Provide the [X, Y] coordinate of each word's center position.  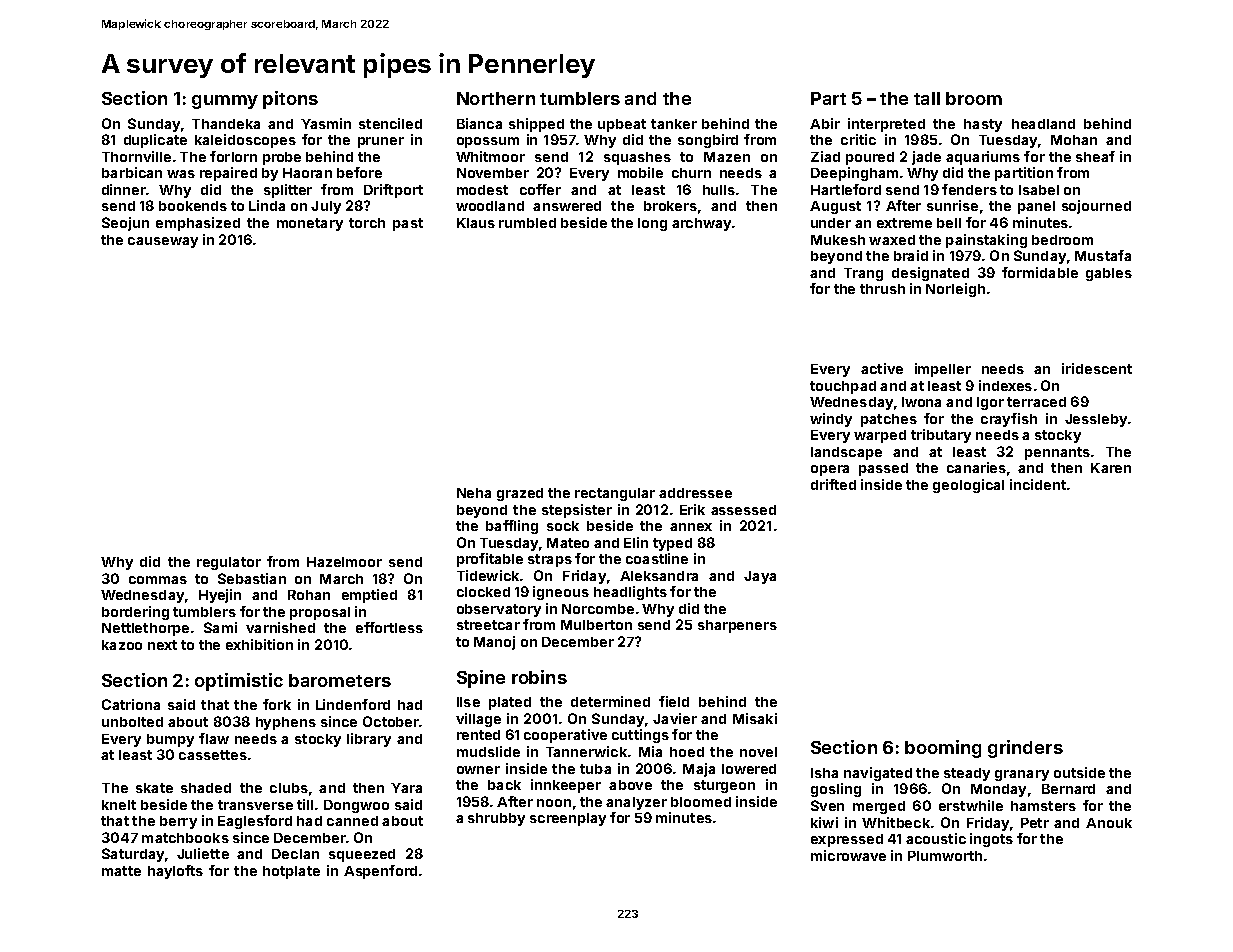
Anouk [1109, 823]
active [882, 368]
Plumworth [945, 856]
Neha [474, 493]
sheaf [1095, 156]
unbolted [132, 722]
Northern [496, 98]
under [831, 223]
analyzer [636, 803]
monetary [310, 224]
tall [927, 98]
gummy [225, 102]
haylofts [175, 872]
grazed [520, 494]
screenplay [568, 819]
